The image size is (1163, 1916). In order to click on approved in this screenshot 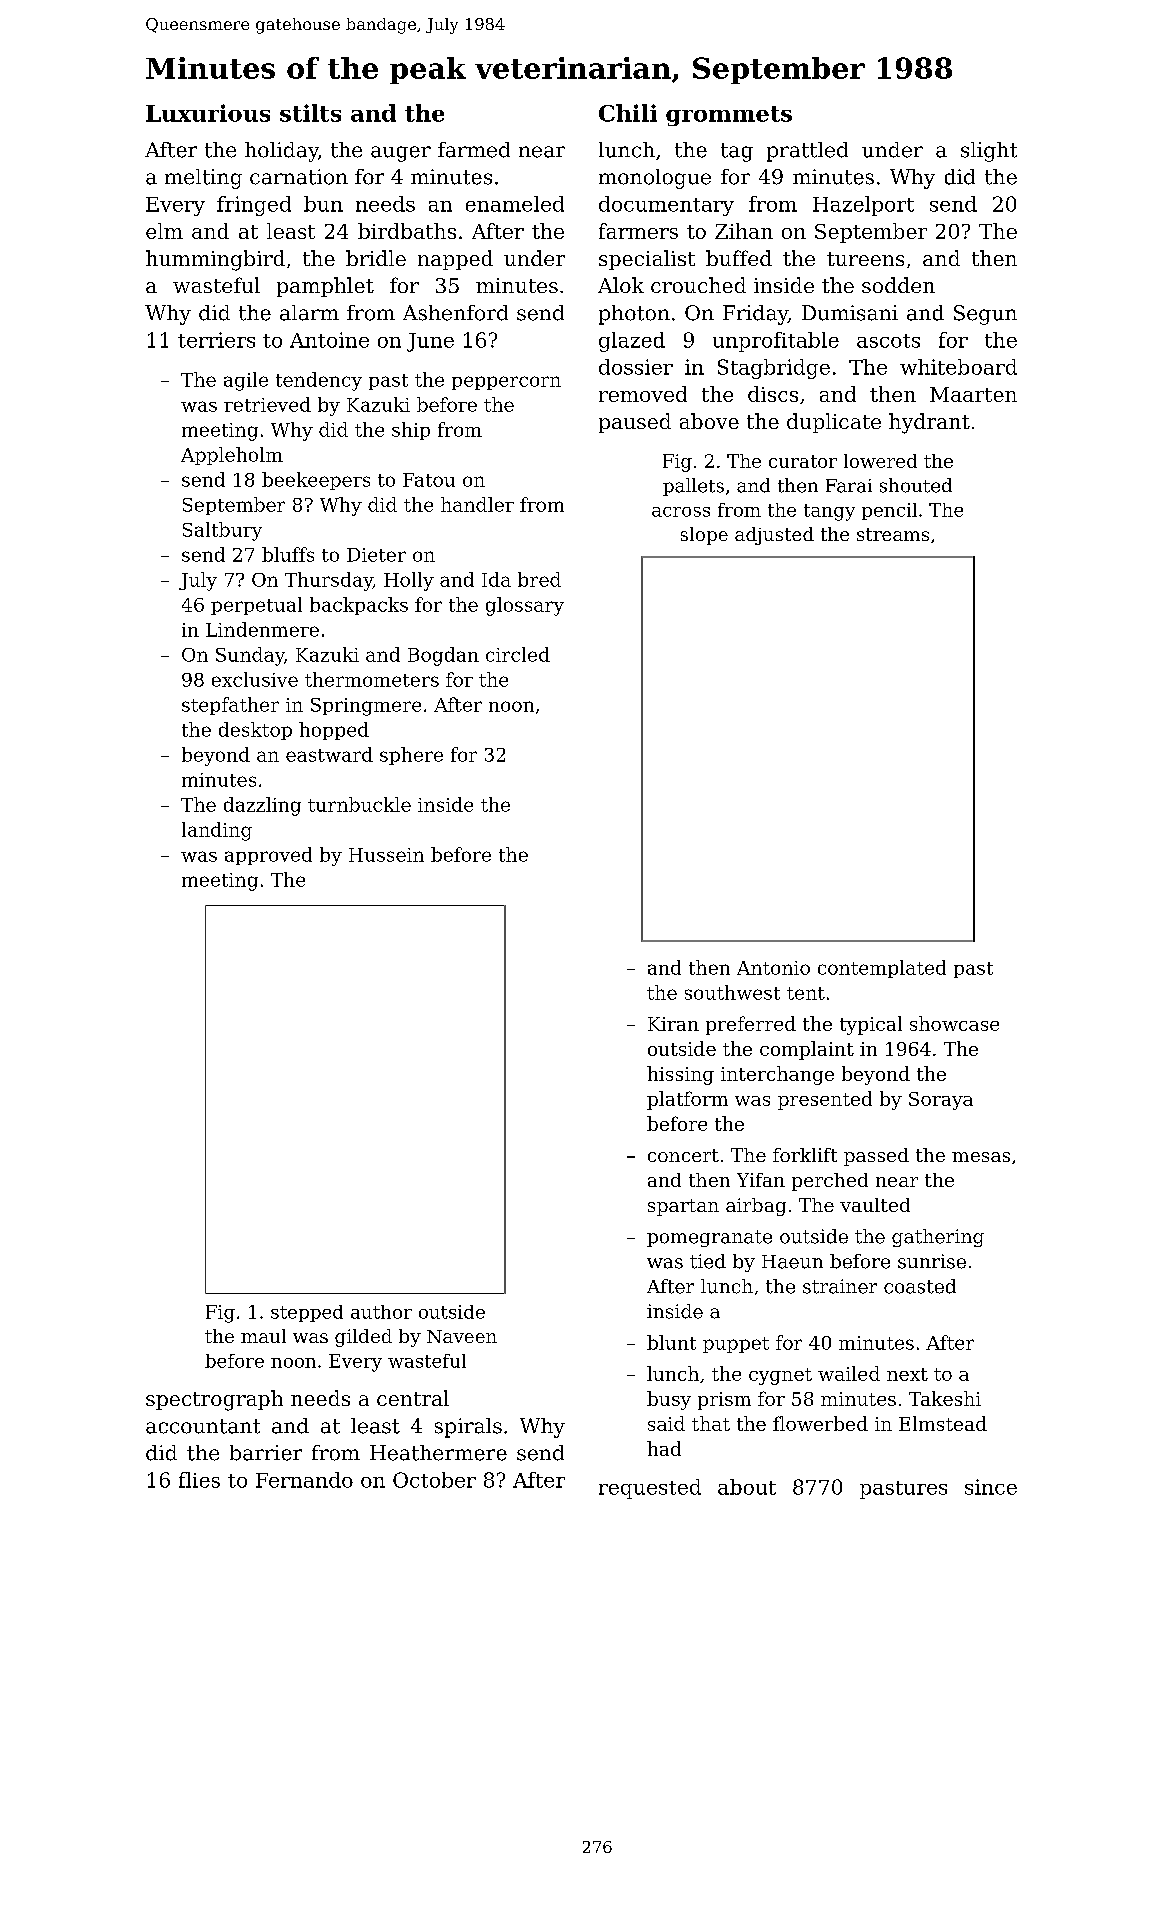, I will do `click(268, 856)`.
